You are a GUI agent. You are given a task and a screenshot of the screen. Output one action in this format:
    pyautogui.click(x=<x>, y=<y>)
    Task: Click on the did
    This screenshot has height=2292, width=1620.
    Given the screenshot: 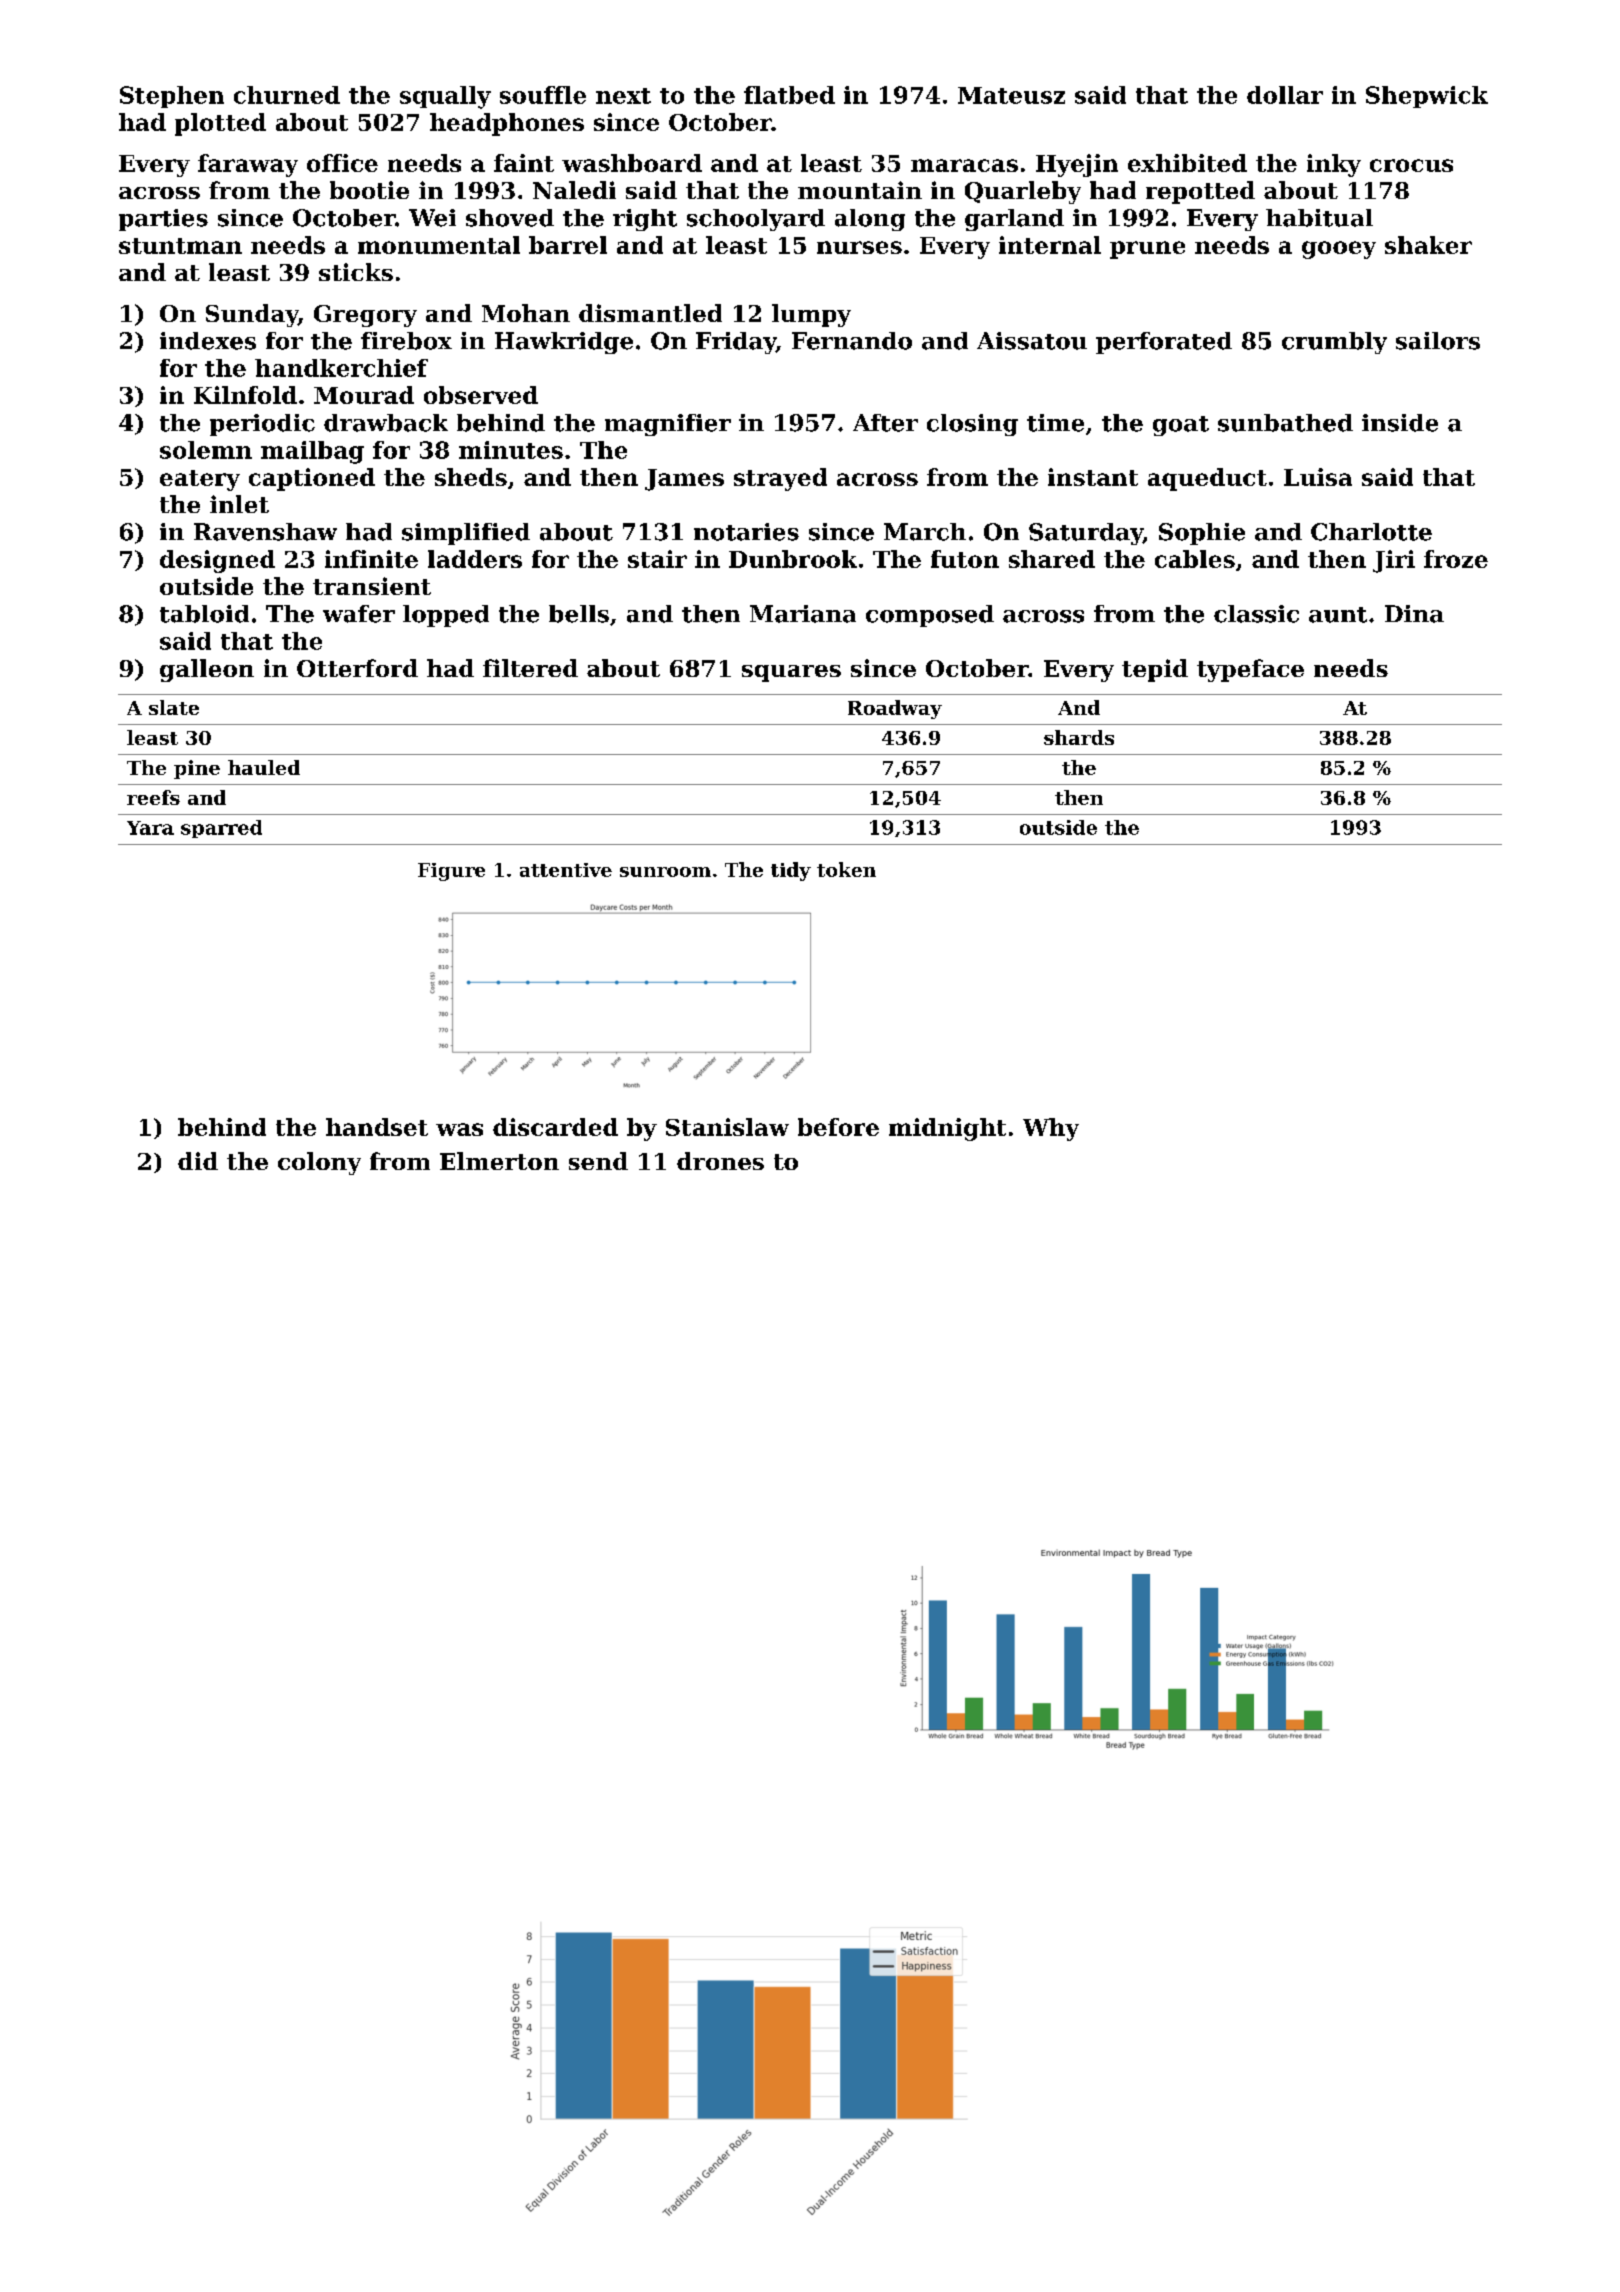 What is the action you would take?
    pyautogui.click(x=198, y=1161)
